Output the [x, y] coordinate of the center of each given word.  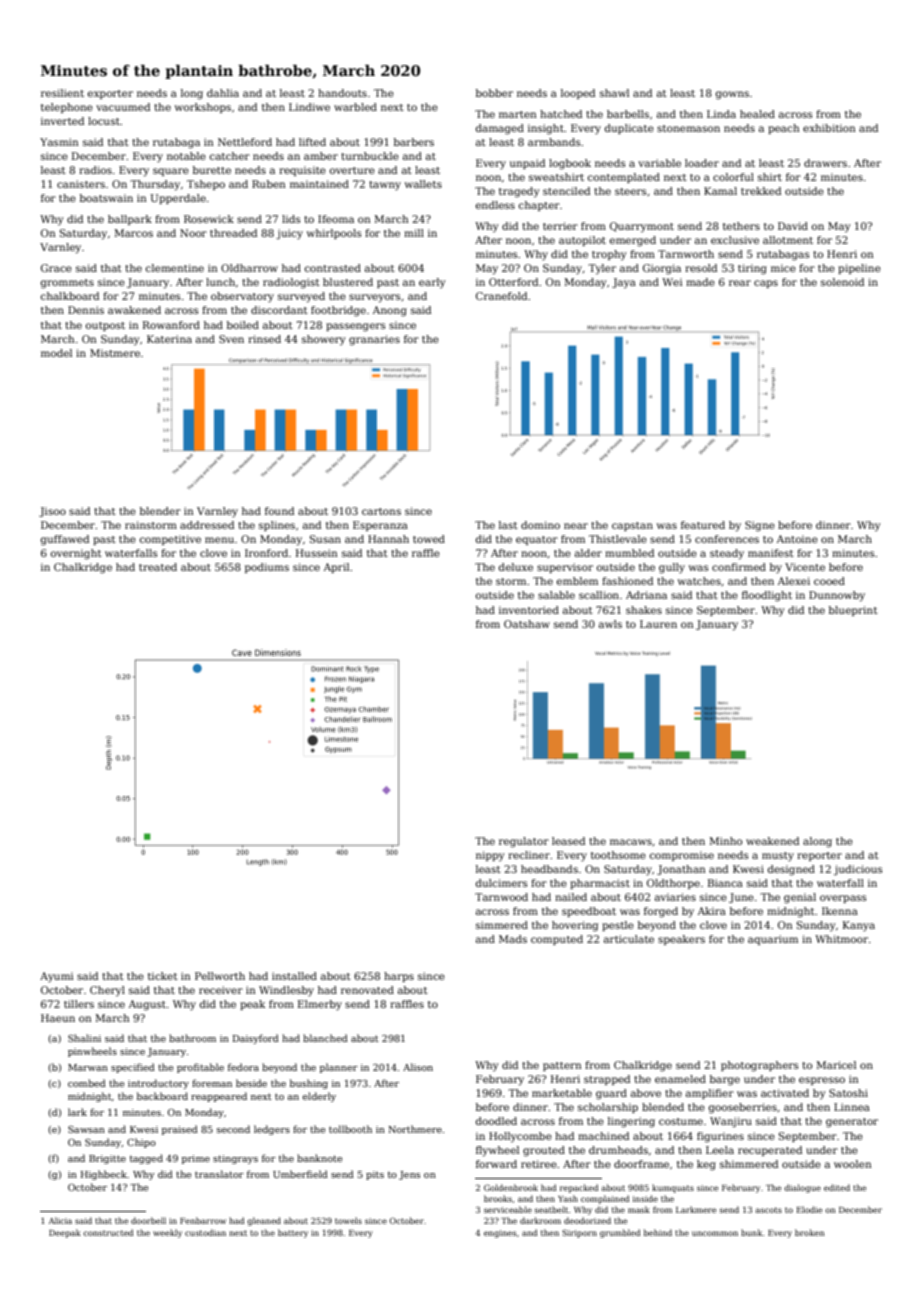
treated [158, 567]
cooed [829, 581]
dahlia [223, 93]
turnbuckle [370, 156]
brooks [498, 1198]
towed [429, 539]
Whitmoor [841, 939]
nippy [490, 856]
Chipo [141, 1143]
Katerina [169, 339]
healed [757, 114]
